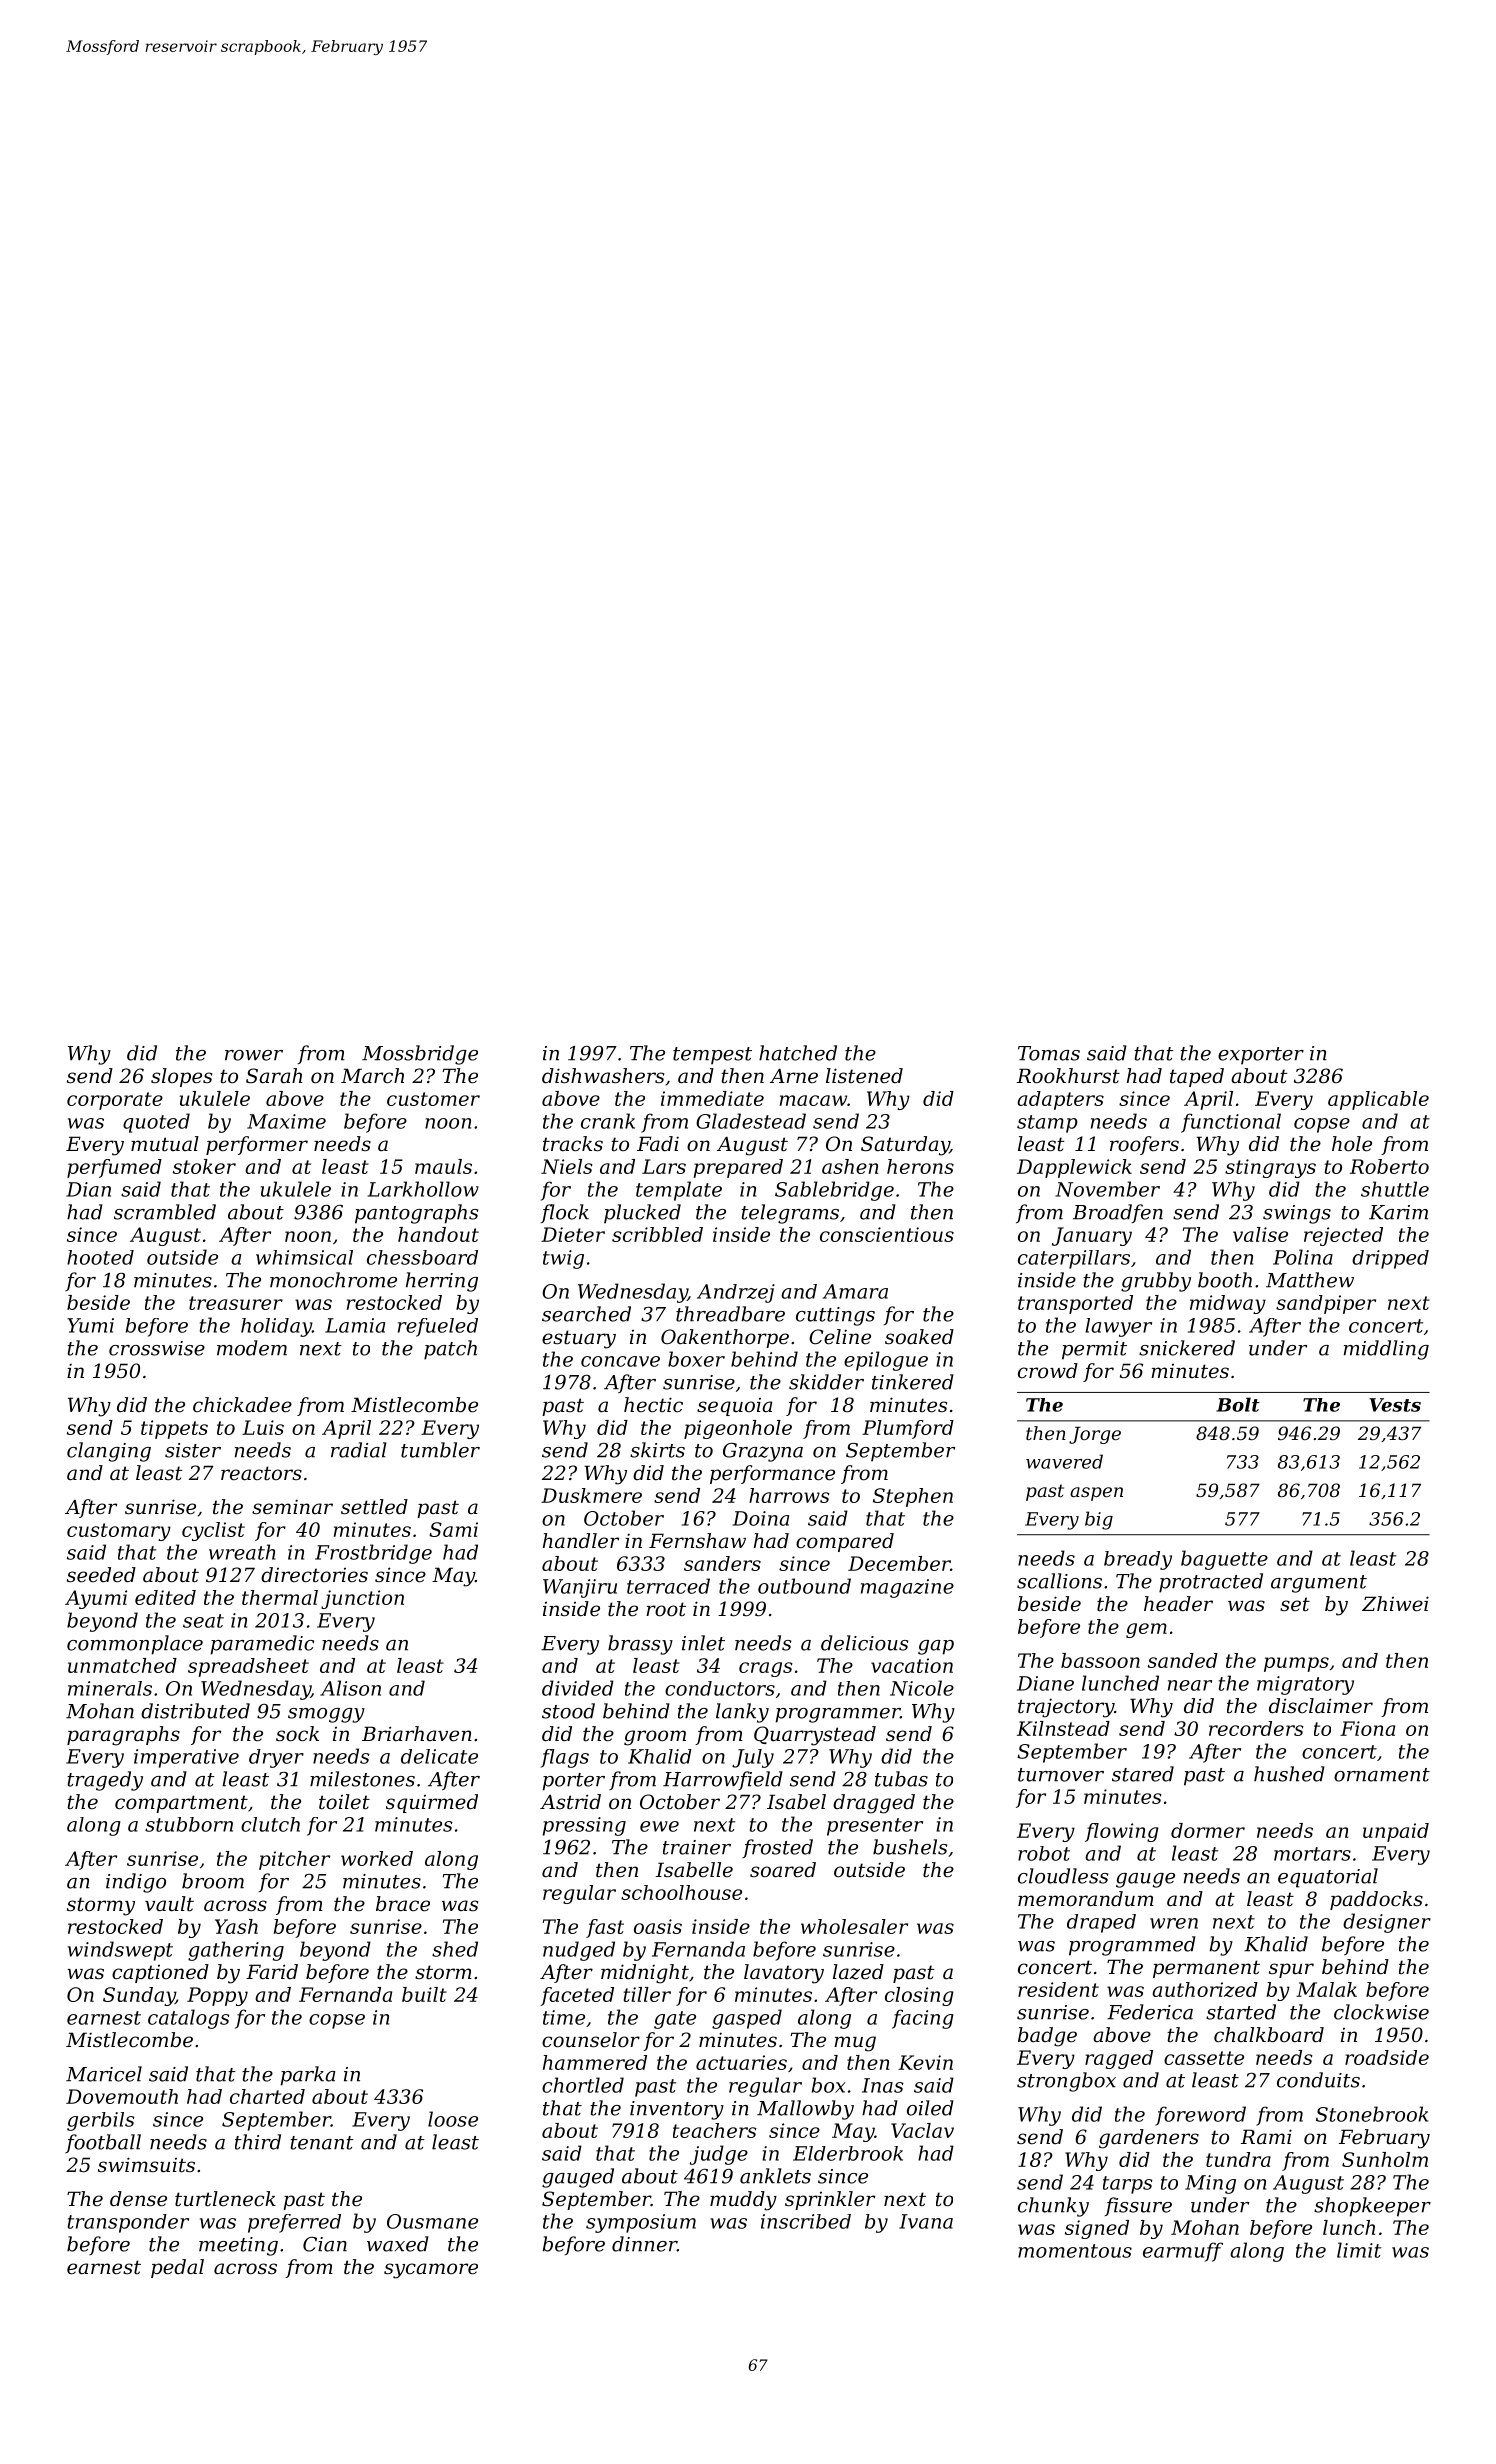  I want to click on Harrowfield, so click(723, 1780).
